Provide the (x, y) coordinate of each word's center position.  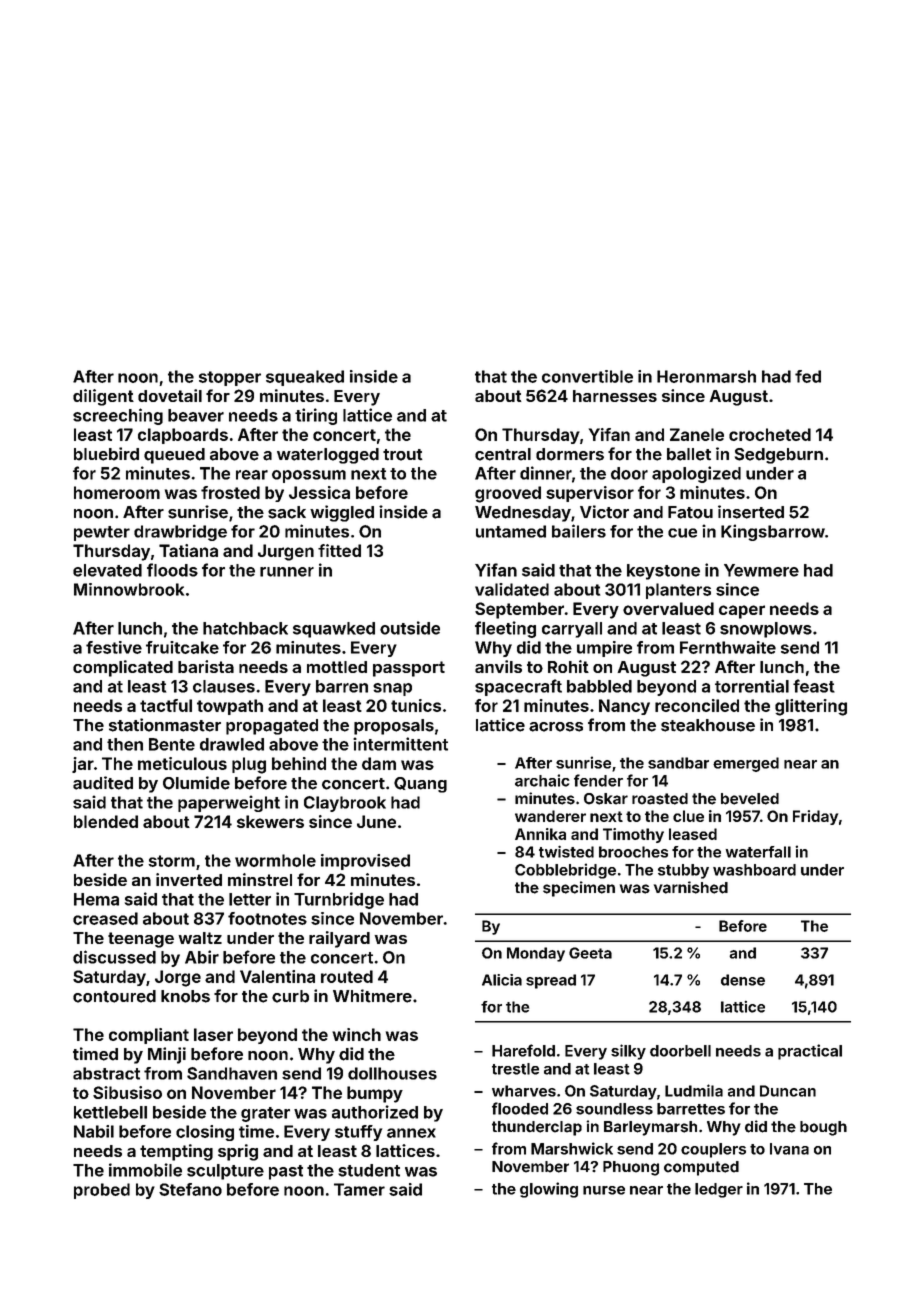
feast (814, 686)
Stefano (190, 1189)
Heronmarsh (706, 376)
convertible (587, 376)
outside (410, 628)
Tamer (359, 1189)
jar (83, 765)
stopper (230, 378)
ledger (719, 1190)
